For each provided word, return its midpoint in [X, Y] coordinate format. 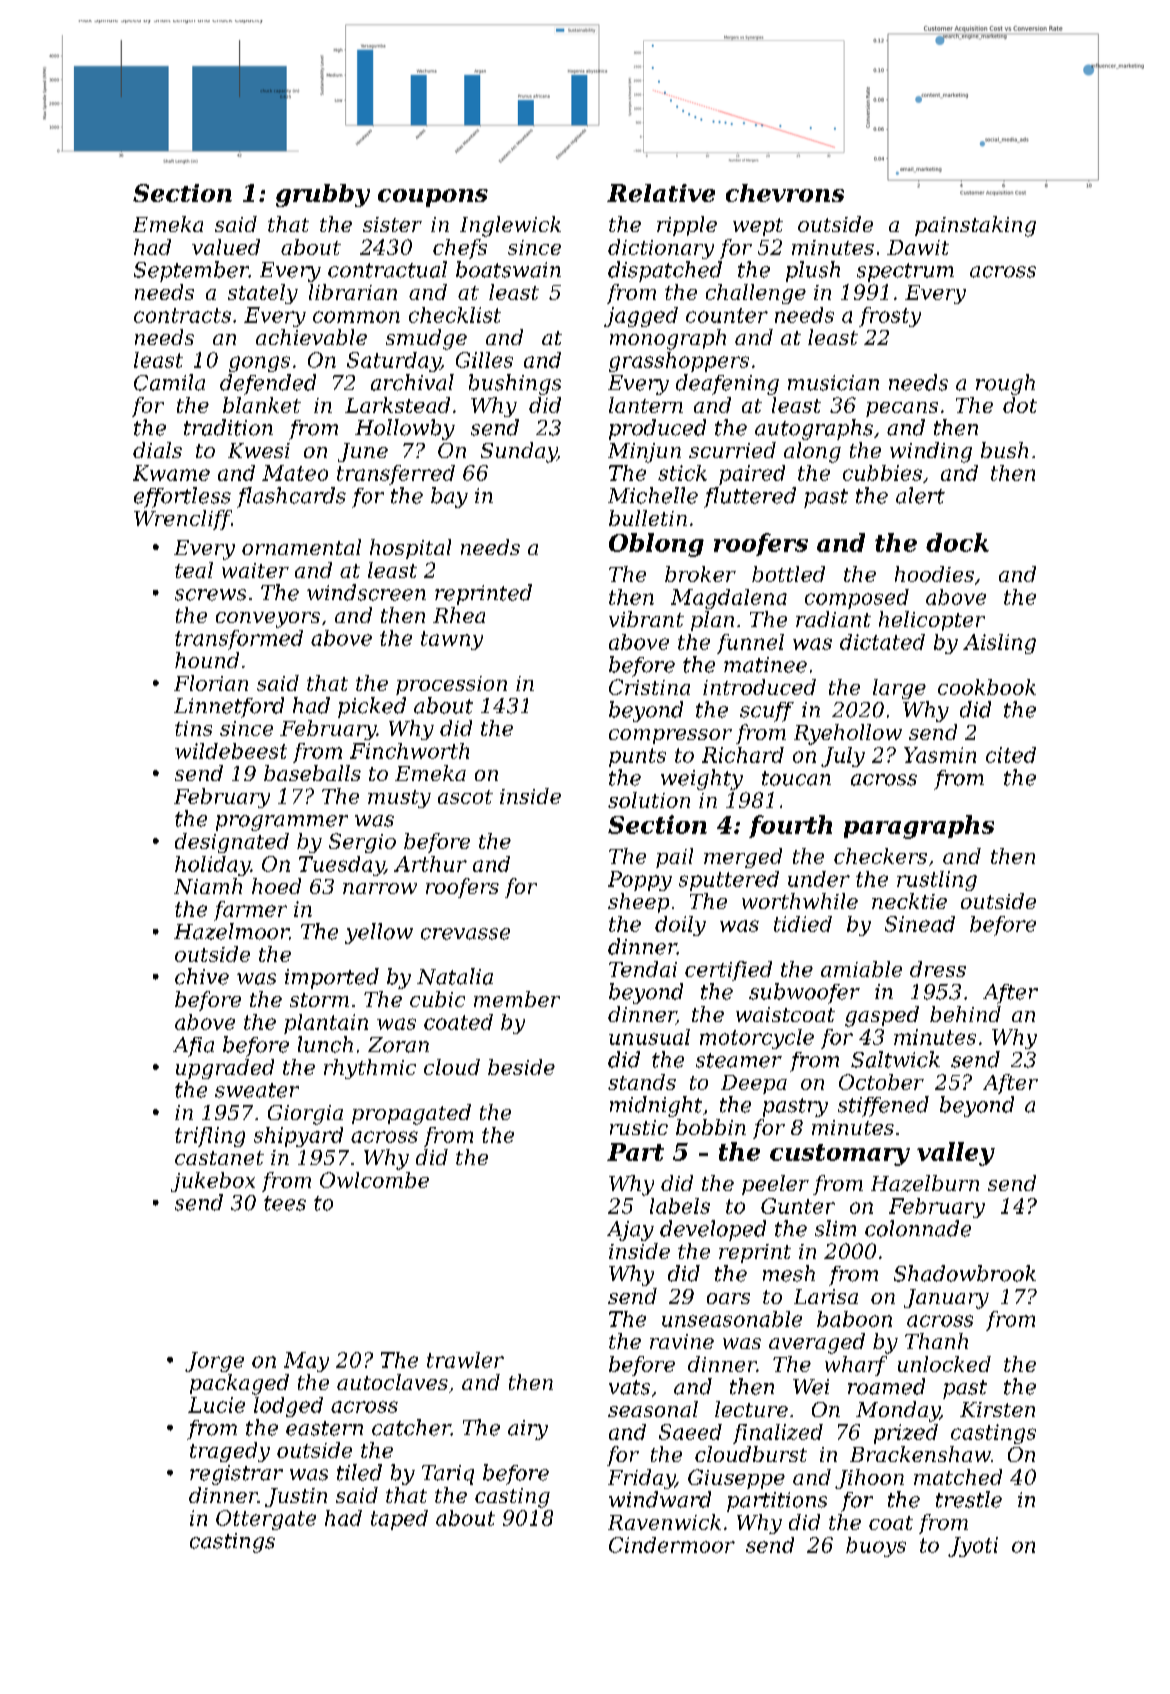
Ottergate [266, 1520]
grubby [323, 195]
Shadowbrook [965, 1273]
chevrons [785, 193]
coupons [433, 198]
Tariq [448, 1475]
